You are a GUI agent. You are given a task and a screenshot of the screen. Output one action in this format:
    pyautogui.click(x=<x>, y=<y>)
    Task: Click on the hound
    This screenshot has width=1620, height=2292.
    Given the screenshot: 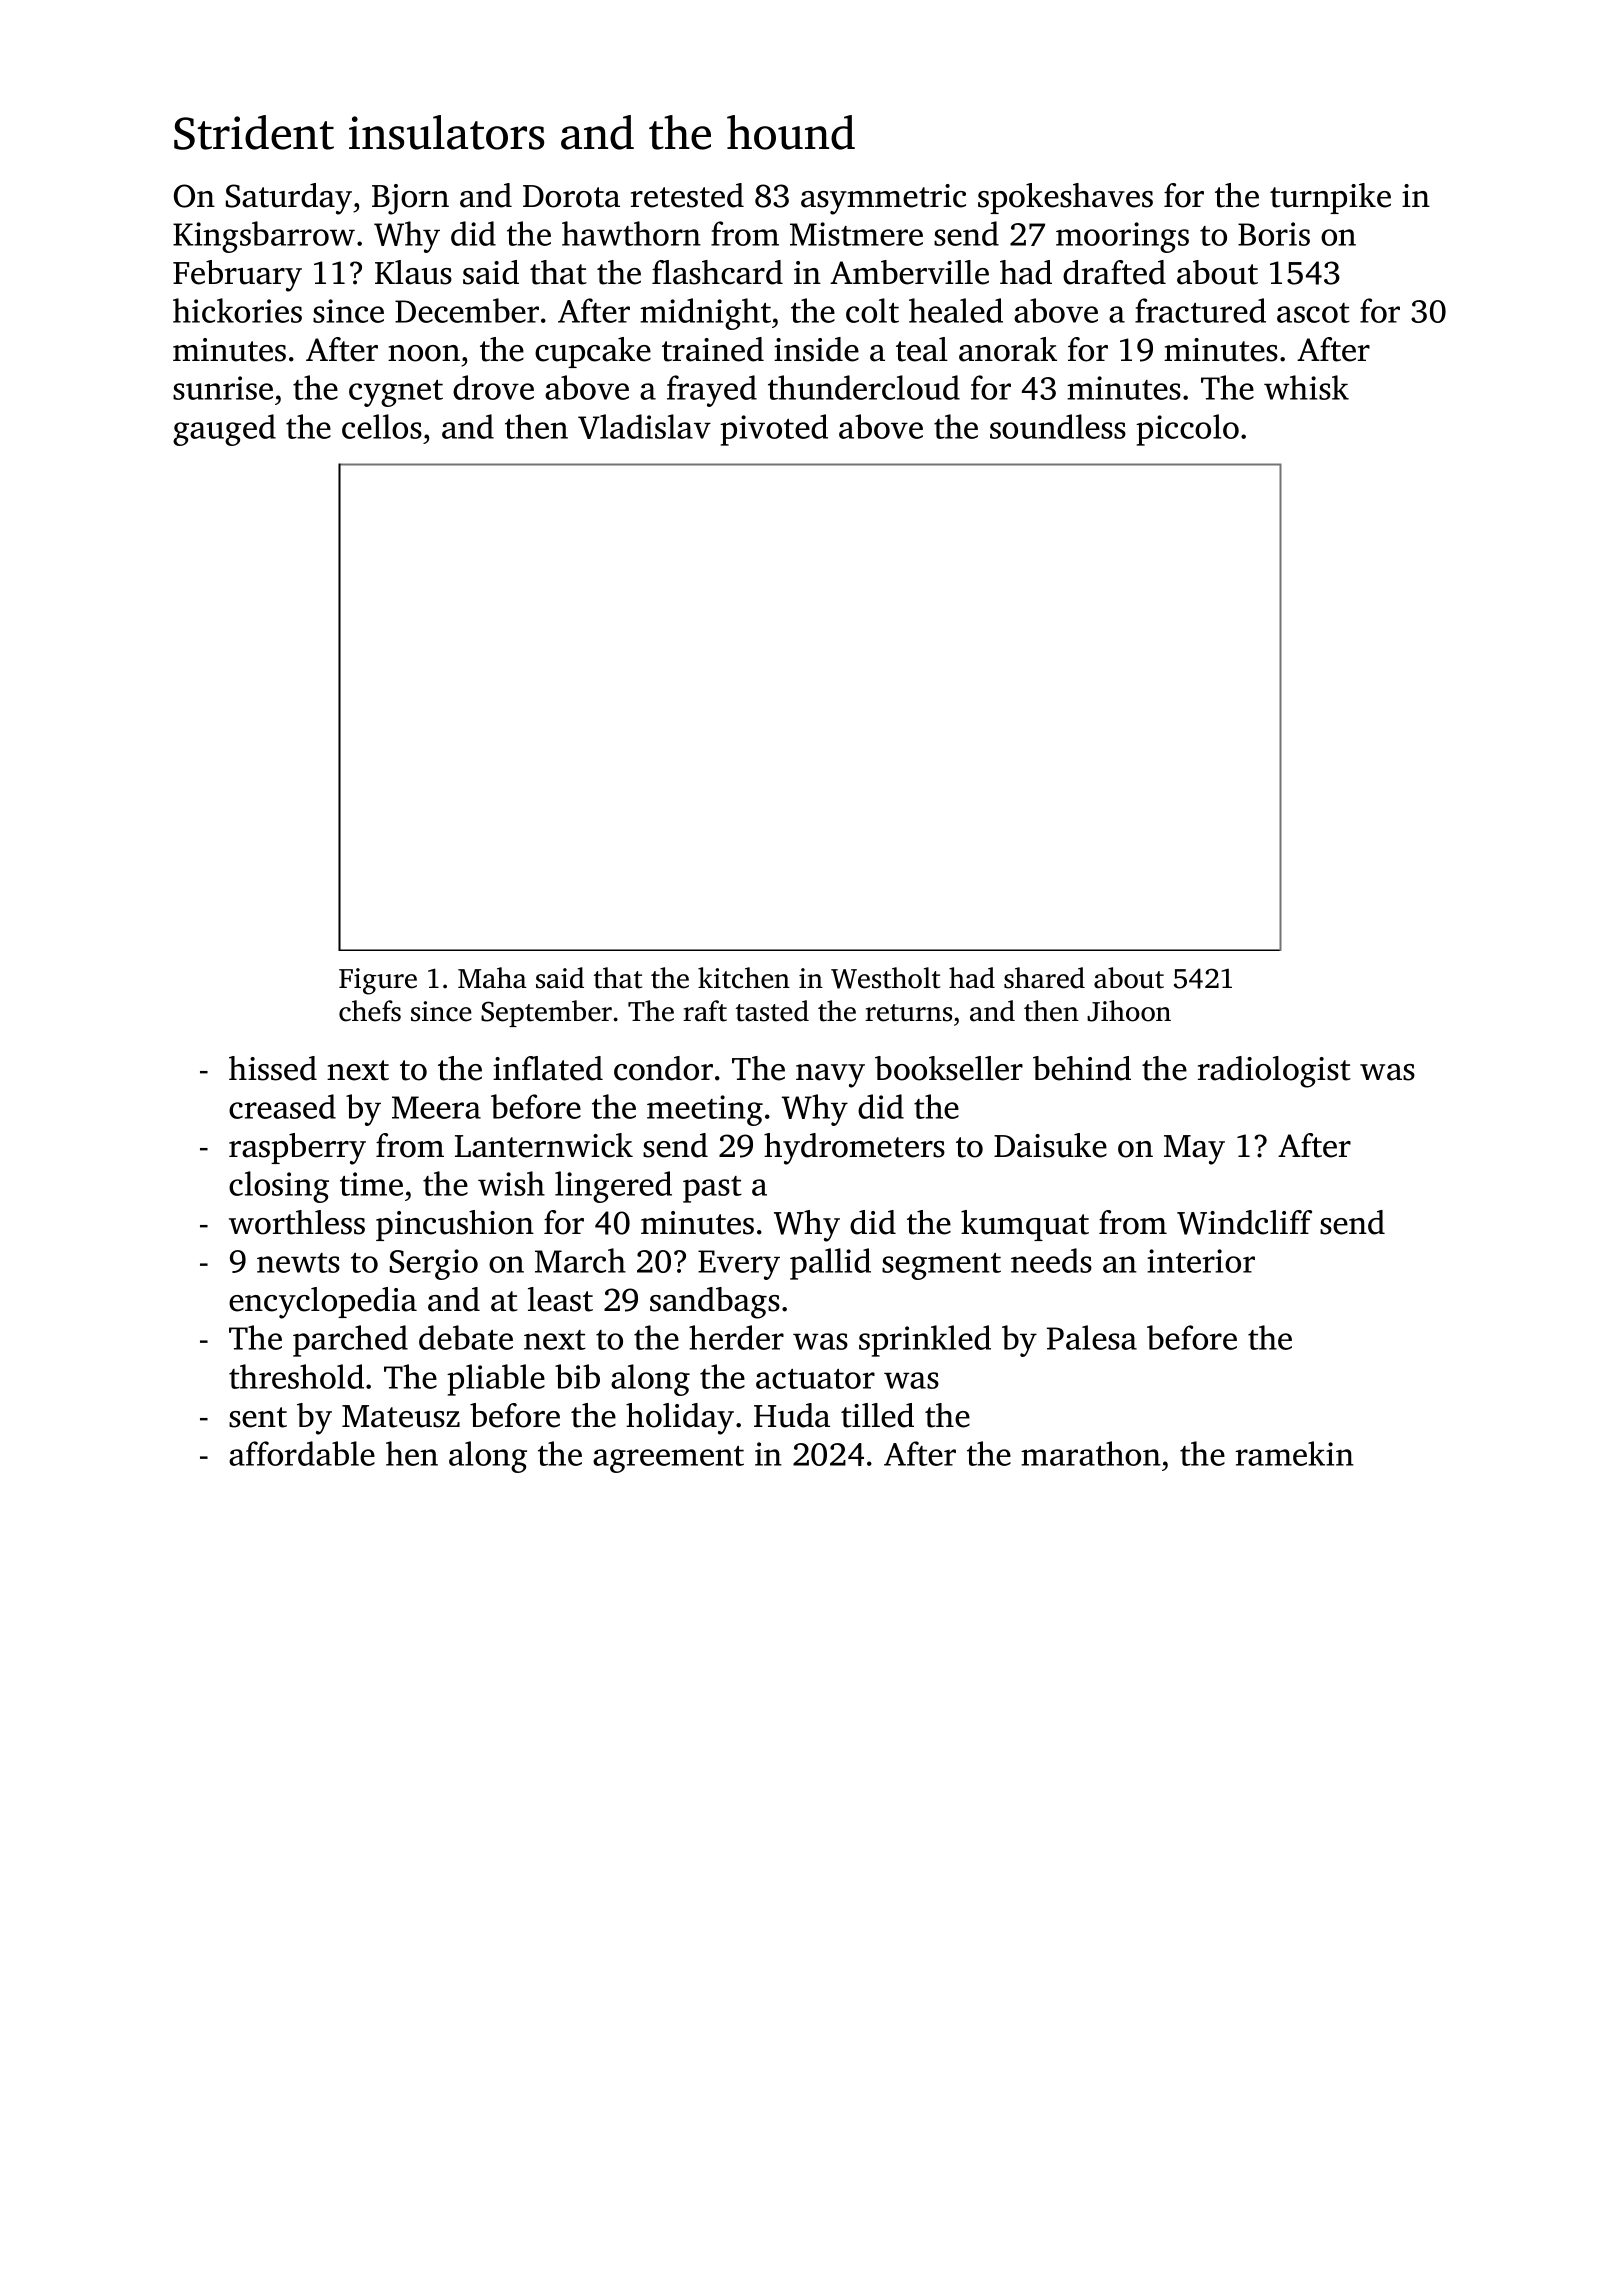 What is the action you would take?
    pyautogui.click(x=791, y=132)
